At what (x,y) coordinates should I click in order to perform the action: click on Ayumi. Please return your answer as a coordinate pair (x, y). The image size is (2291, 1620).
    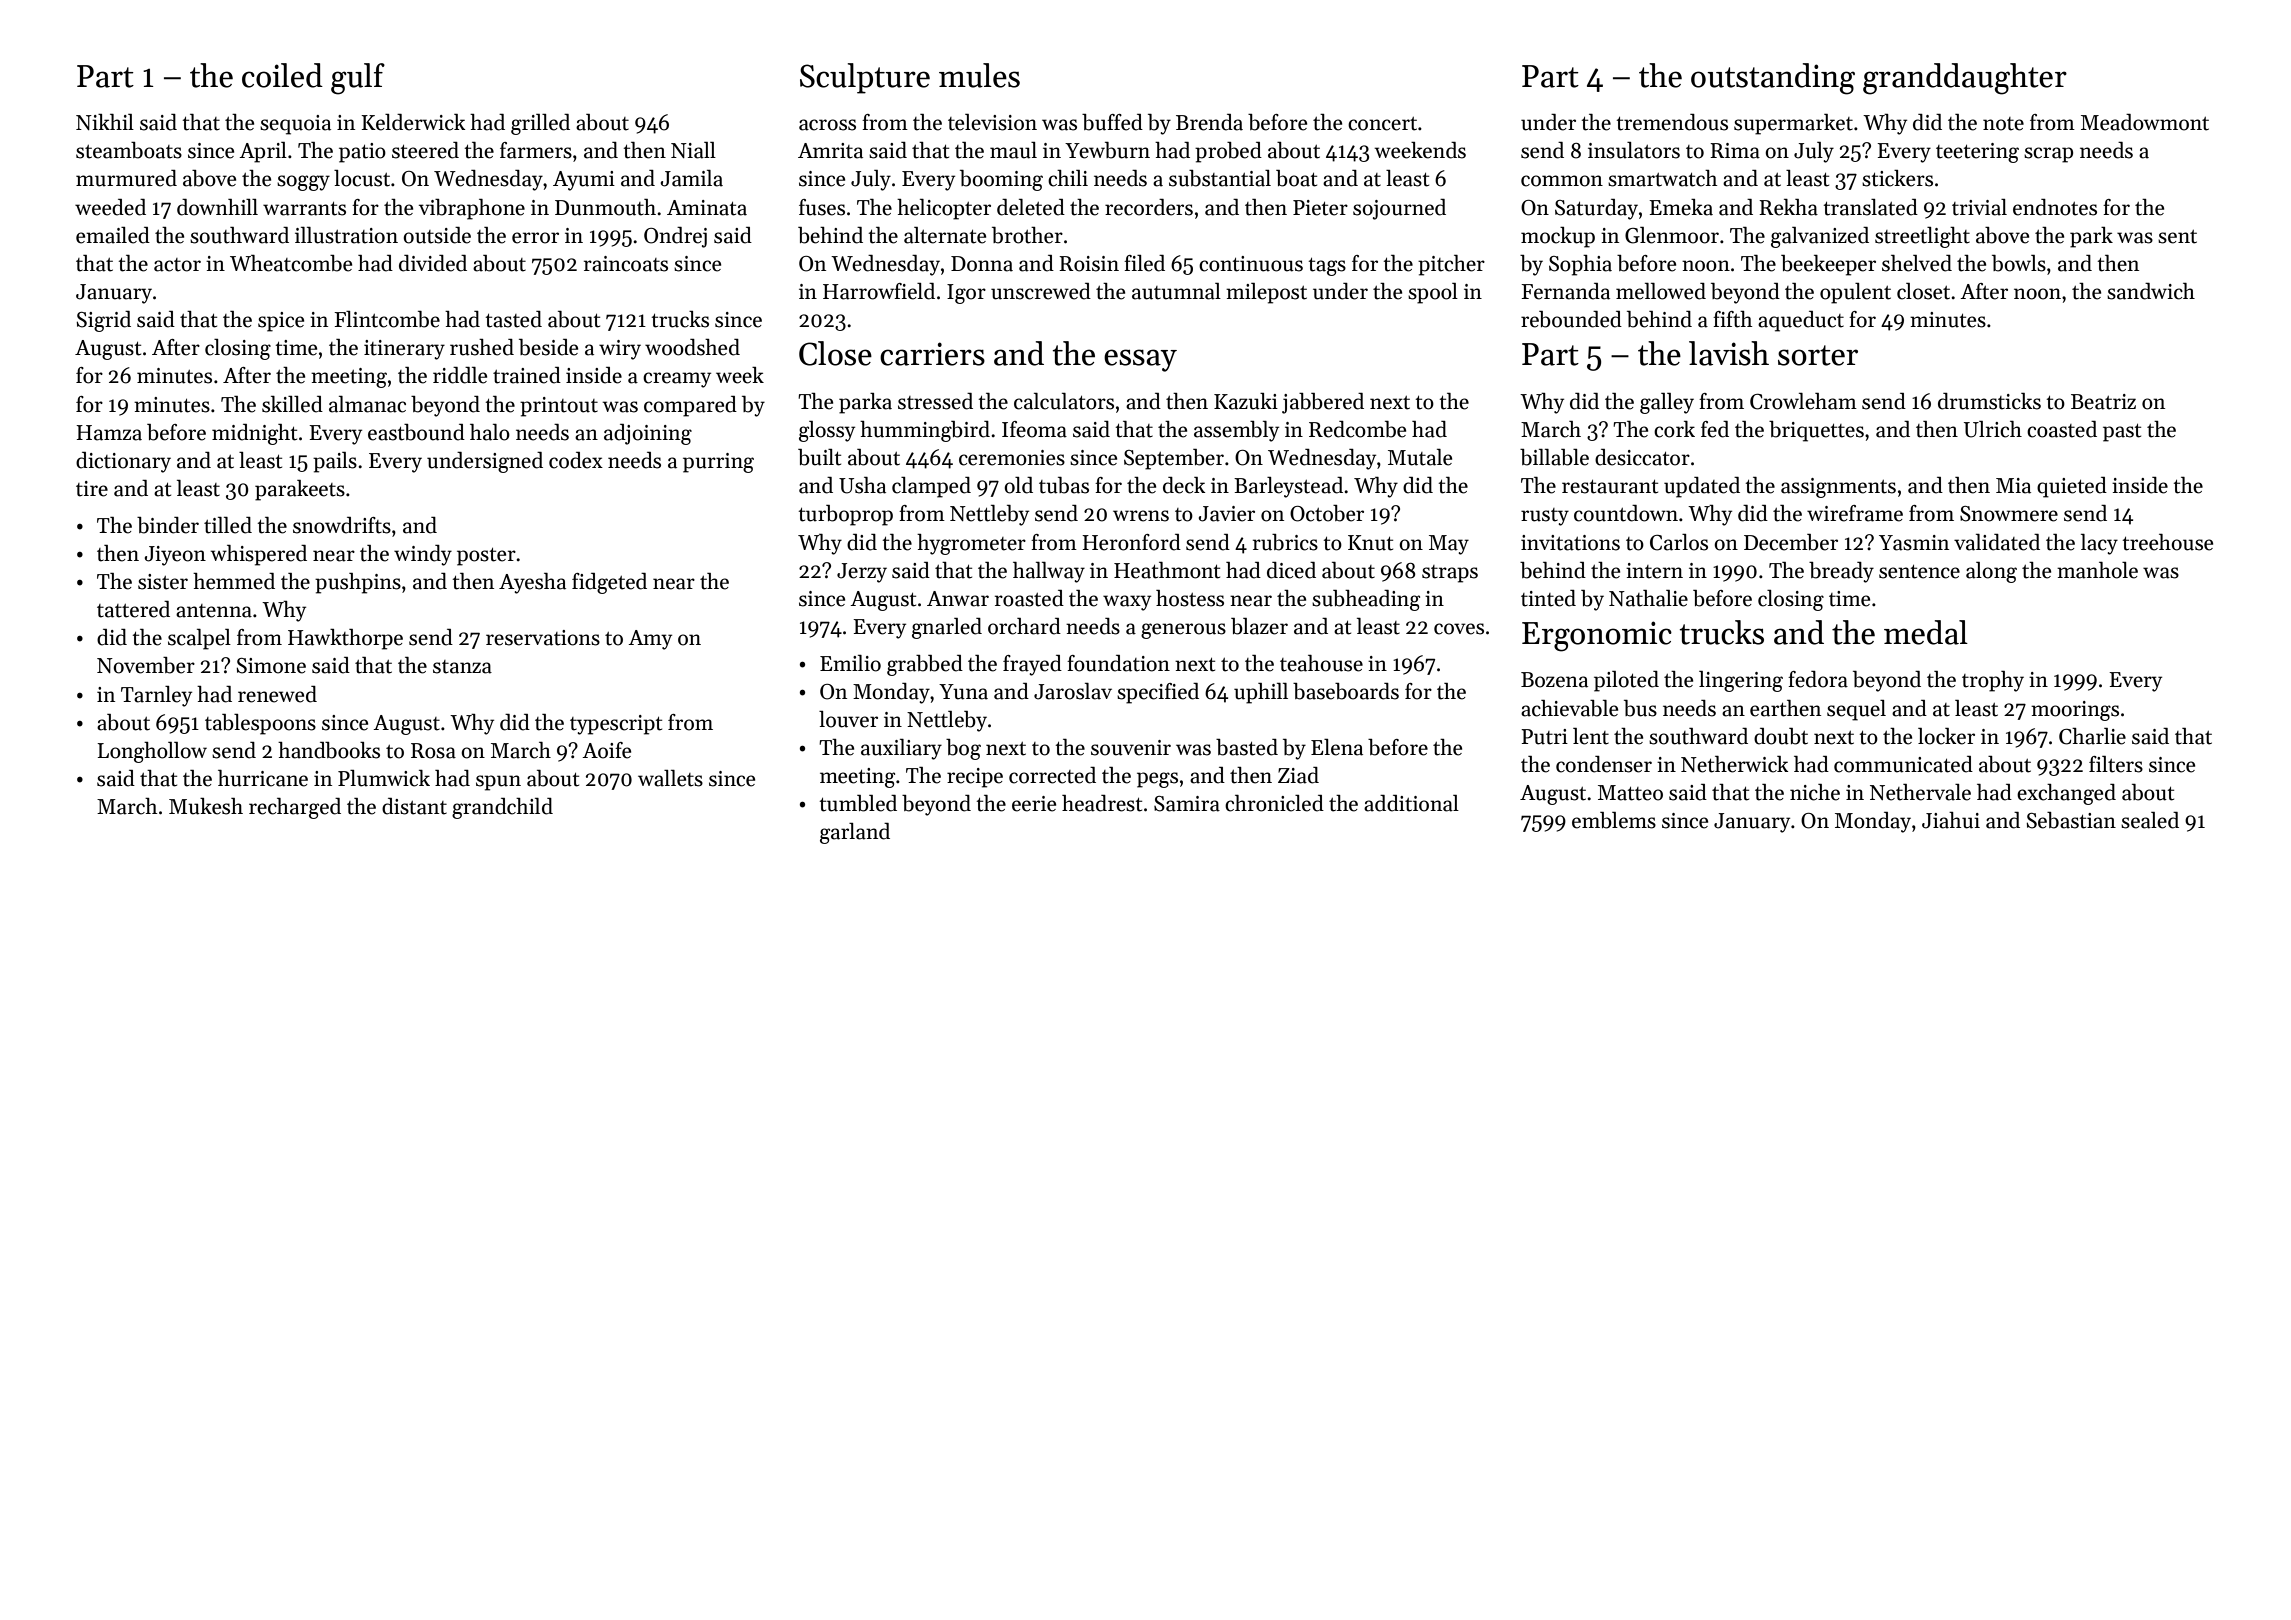
    Looking at the image, I should click on (584, 181).
